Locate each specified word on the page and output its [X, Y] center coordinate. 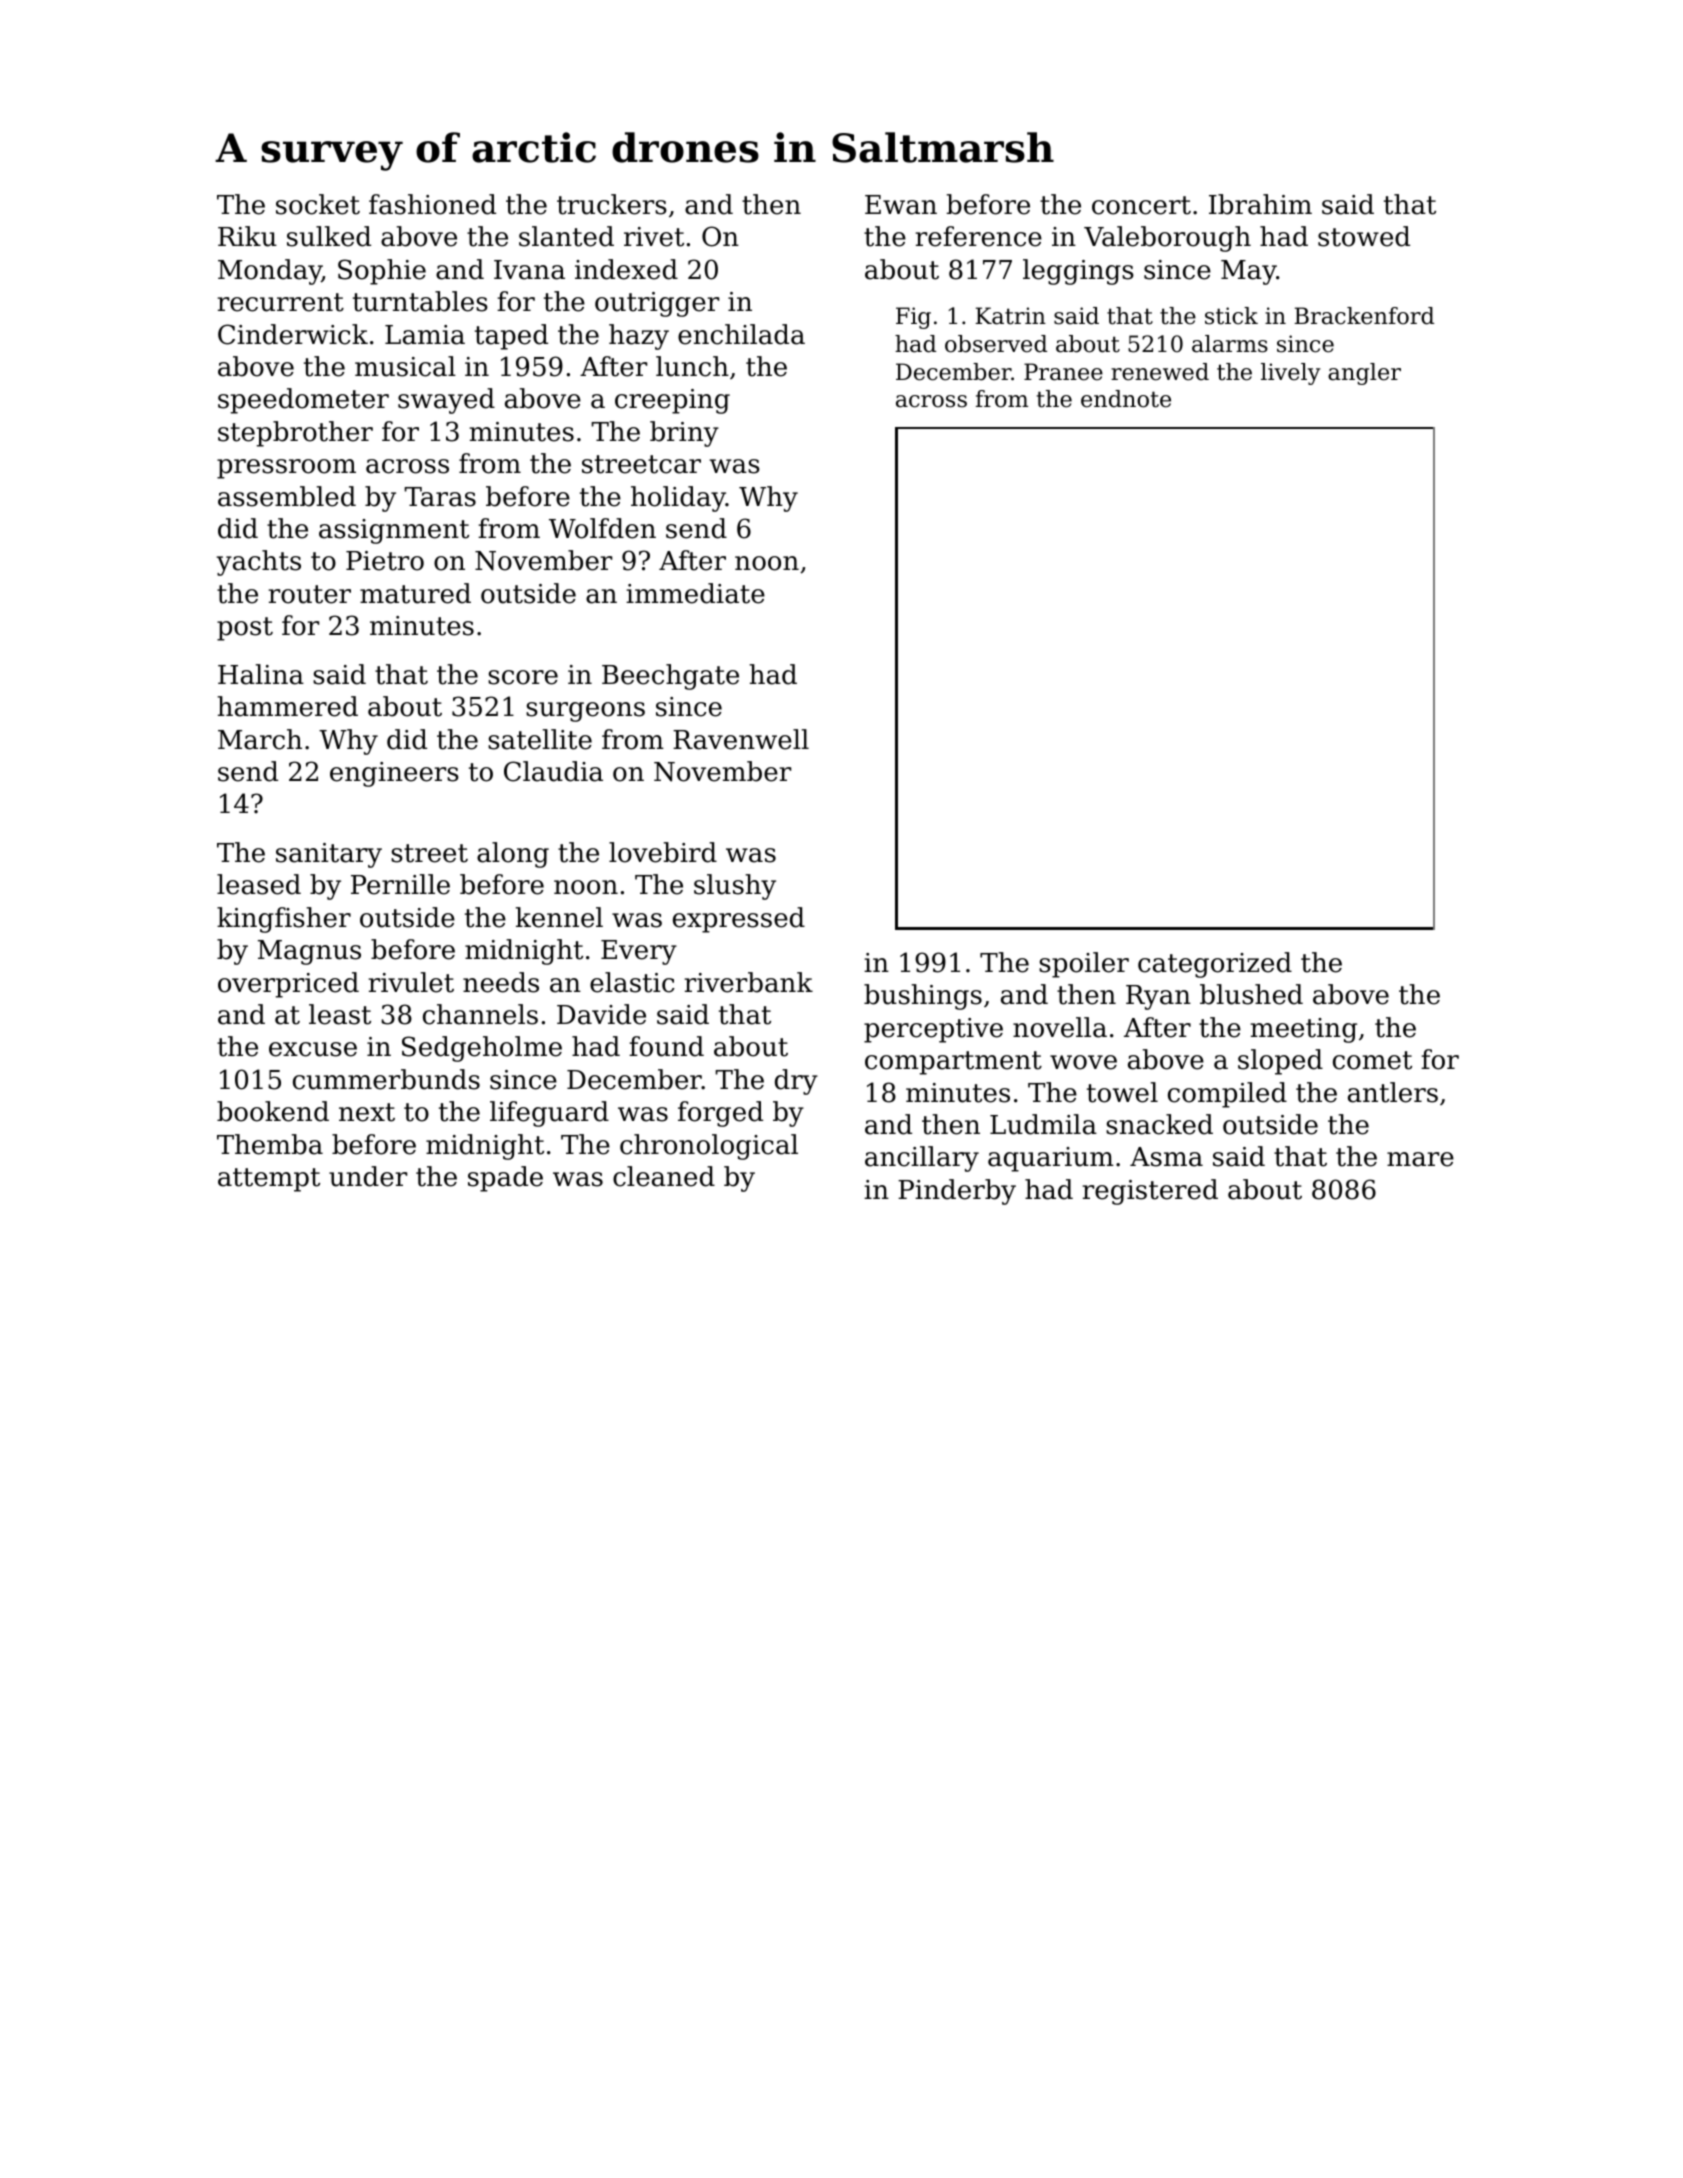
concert [1141, 205]
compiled [1227, 1095]
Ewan [901, 205]
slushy [735, 887]
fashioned [432, 204]
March [260, 739]
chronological [709, 1147]
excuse [313, 1049]
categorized [1215, 965]
